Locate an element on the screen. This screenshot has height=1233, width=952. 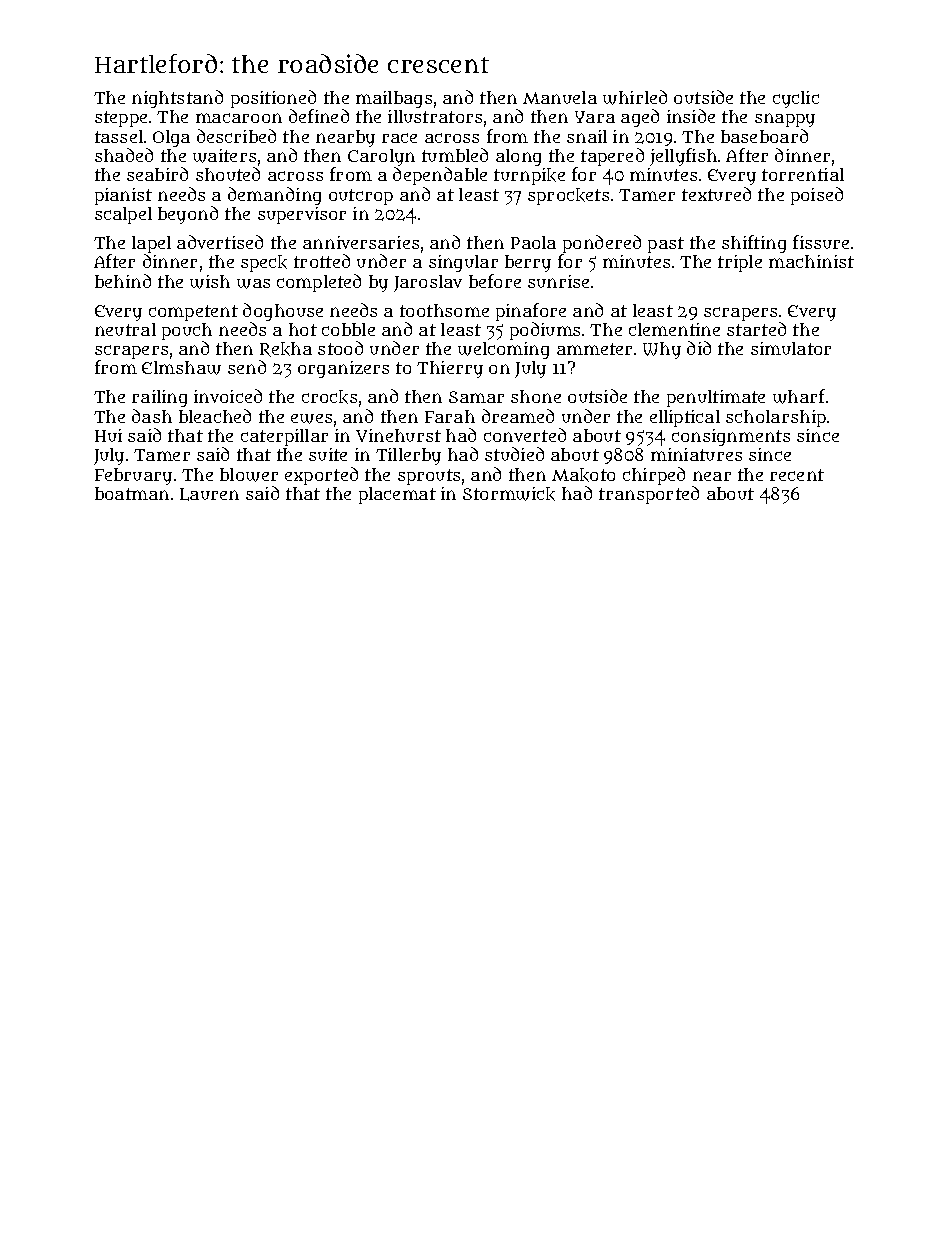
started is located at coordinates (756, 329).
